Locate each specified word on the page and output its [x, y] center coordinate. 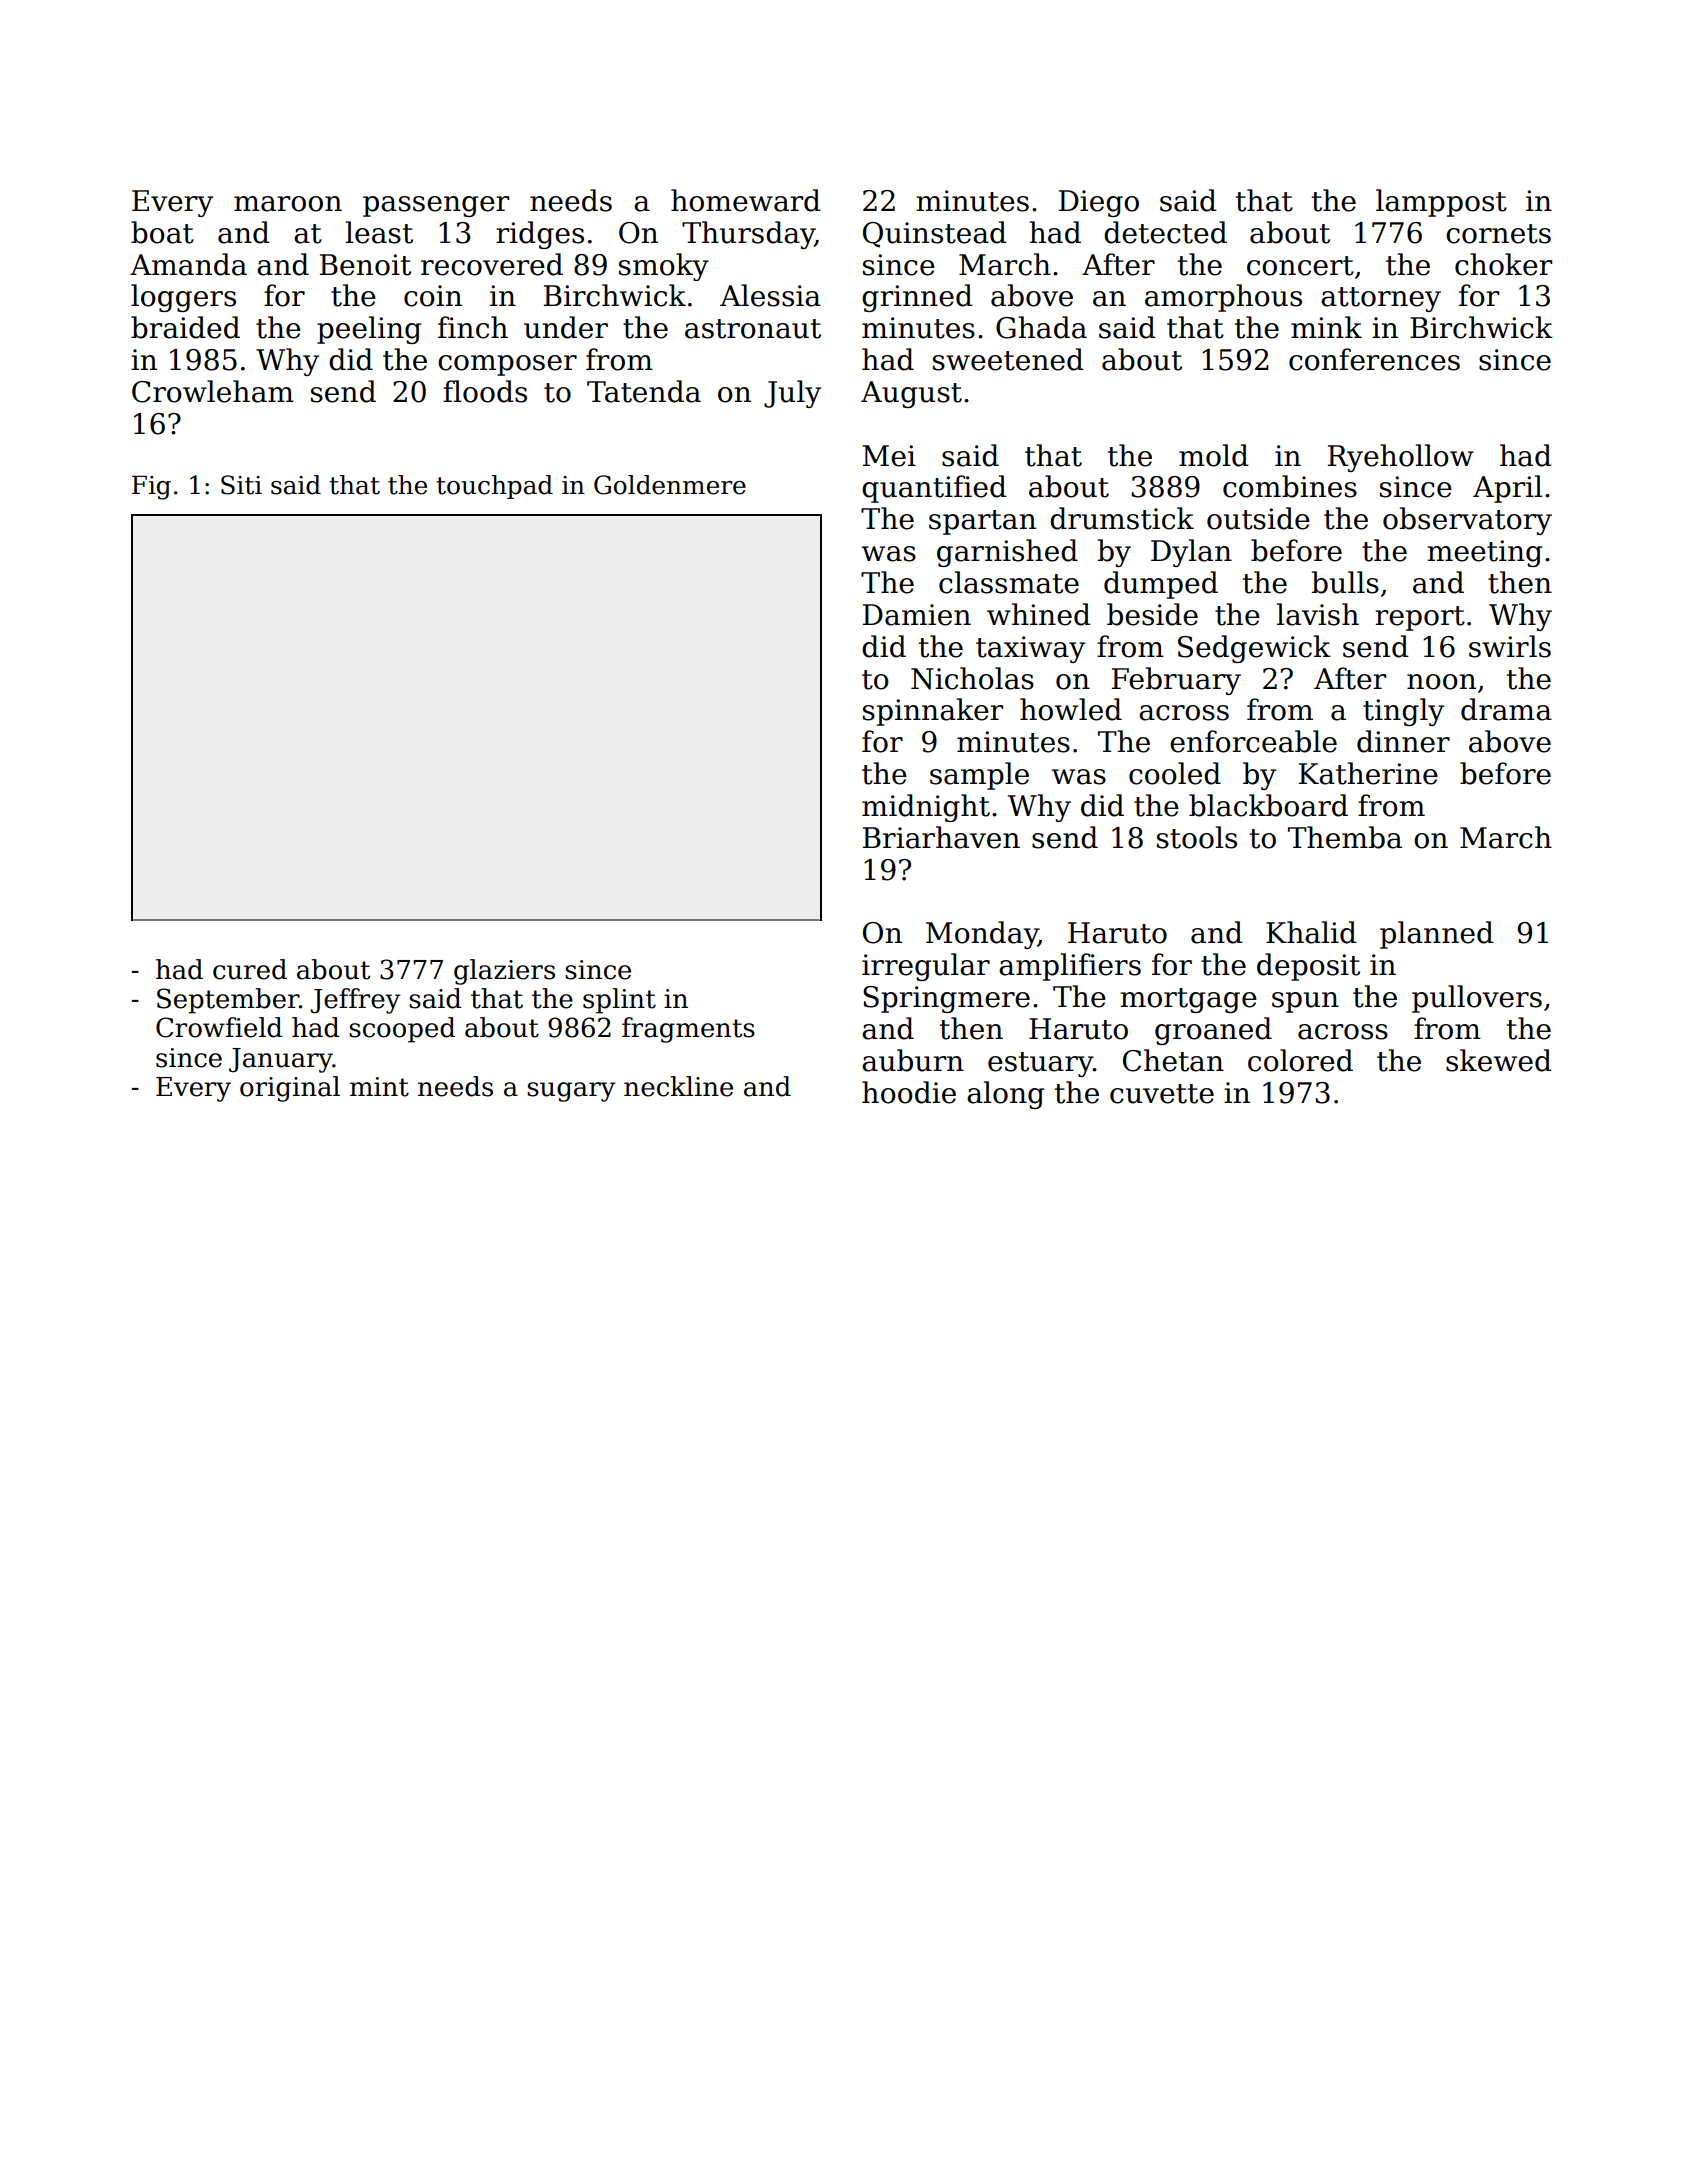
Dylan [1191, 553]
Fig [151, 487]
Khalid [1311, 932]
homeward [746, 200]
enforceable [1253, 741]
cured [250, 969]
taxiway [1030, 649]
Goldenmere [670, 485]
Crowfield [219, 1027]
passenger [436, 206]
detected [1165, 232]
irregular [926, 967]
